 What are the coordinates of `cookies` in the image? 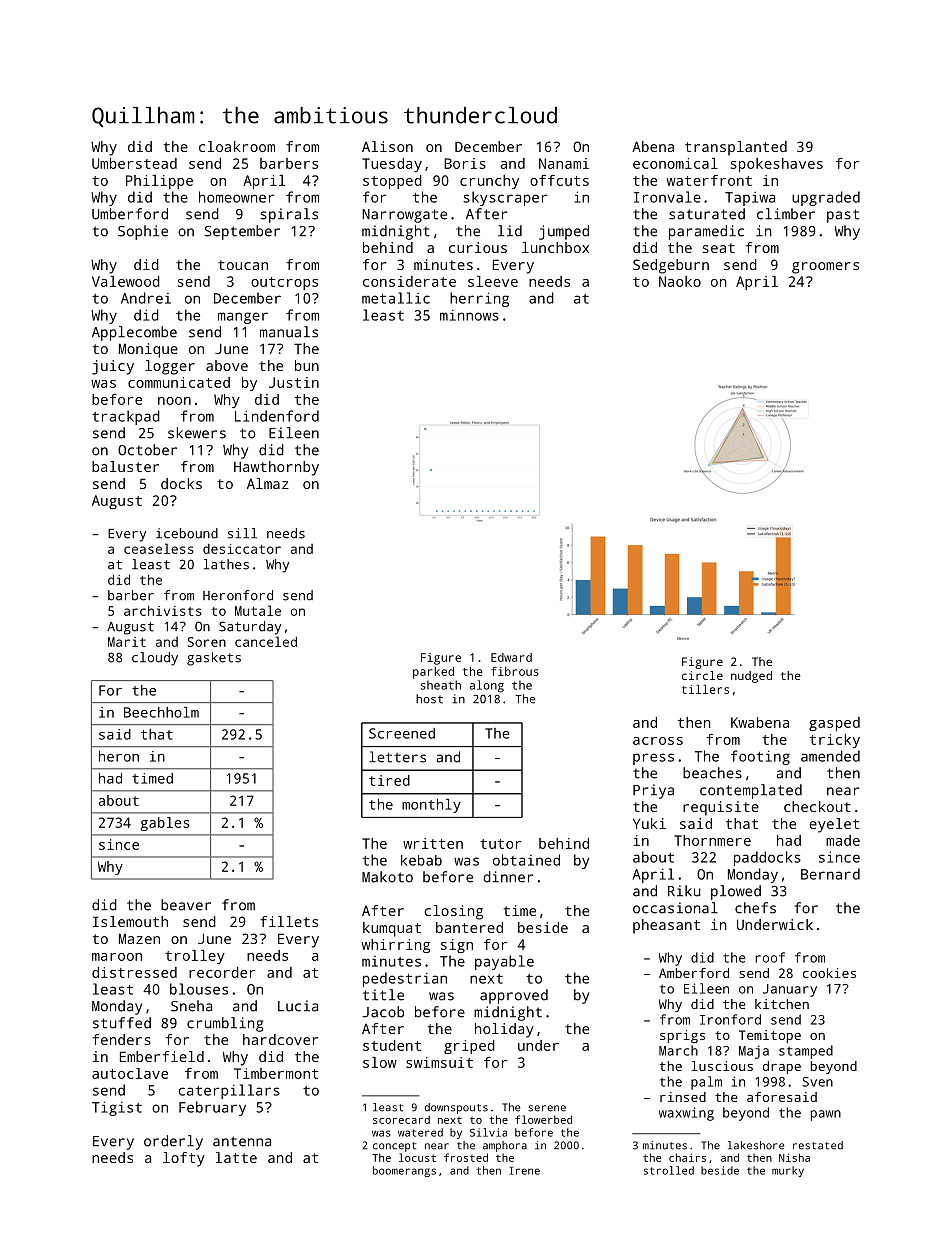 It's located at (829, 973).
